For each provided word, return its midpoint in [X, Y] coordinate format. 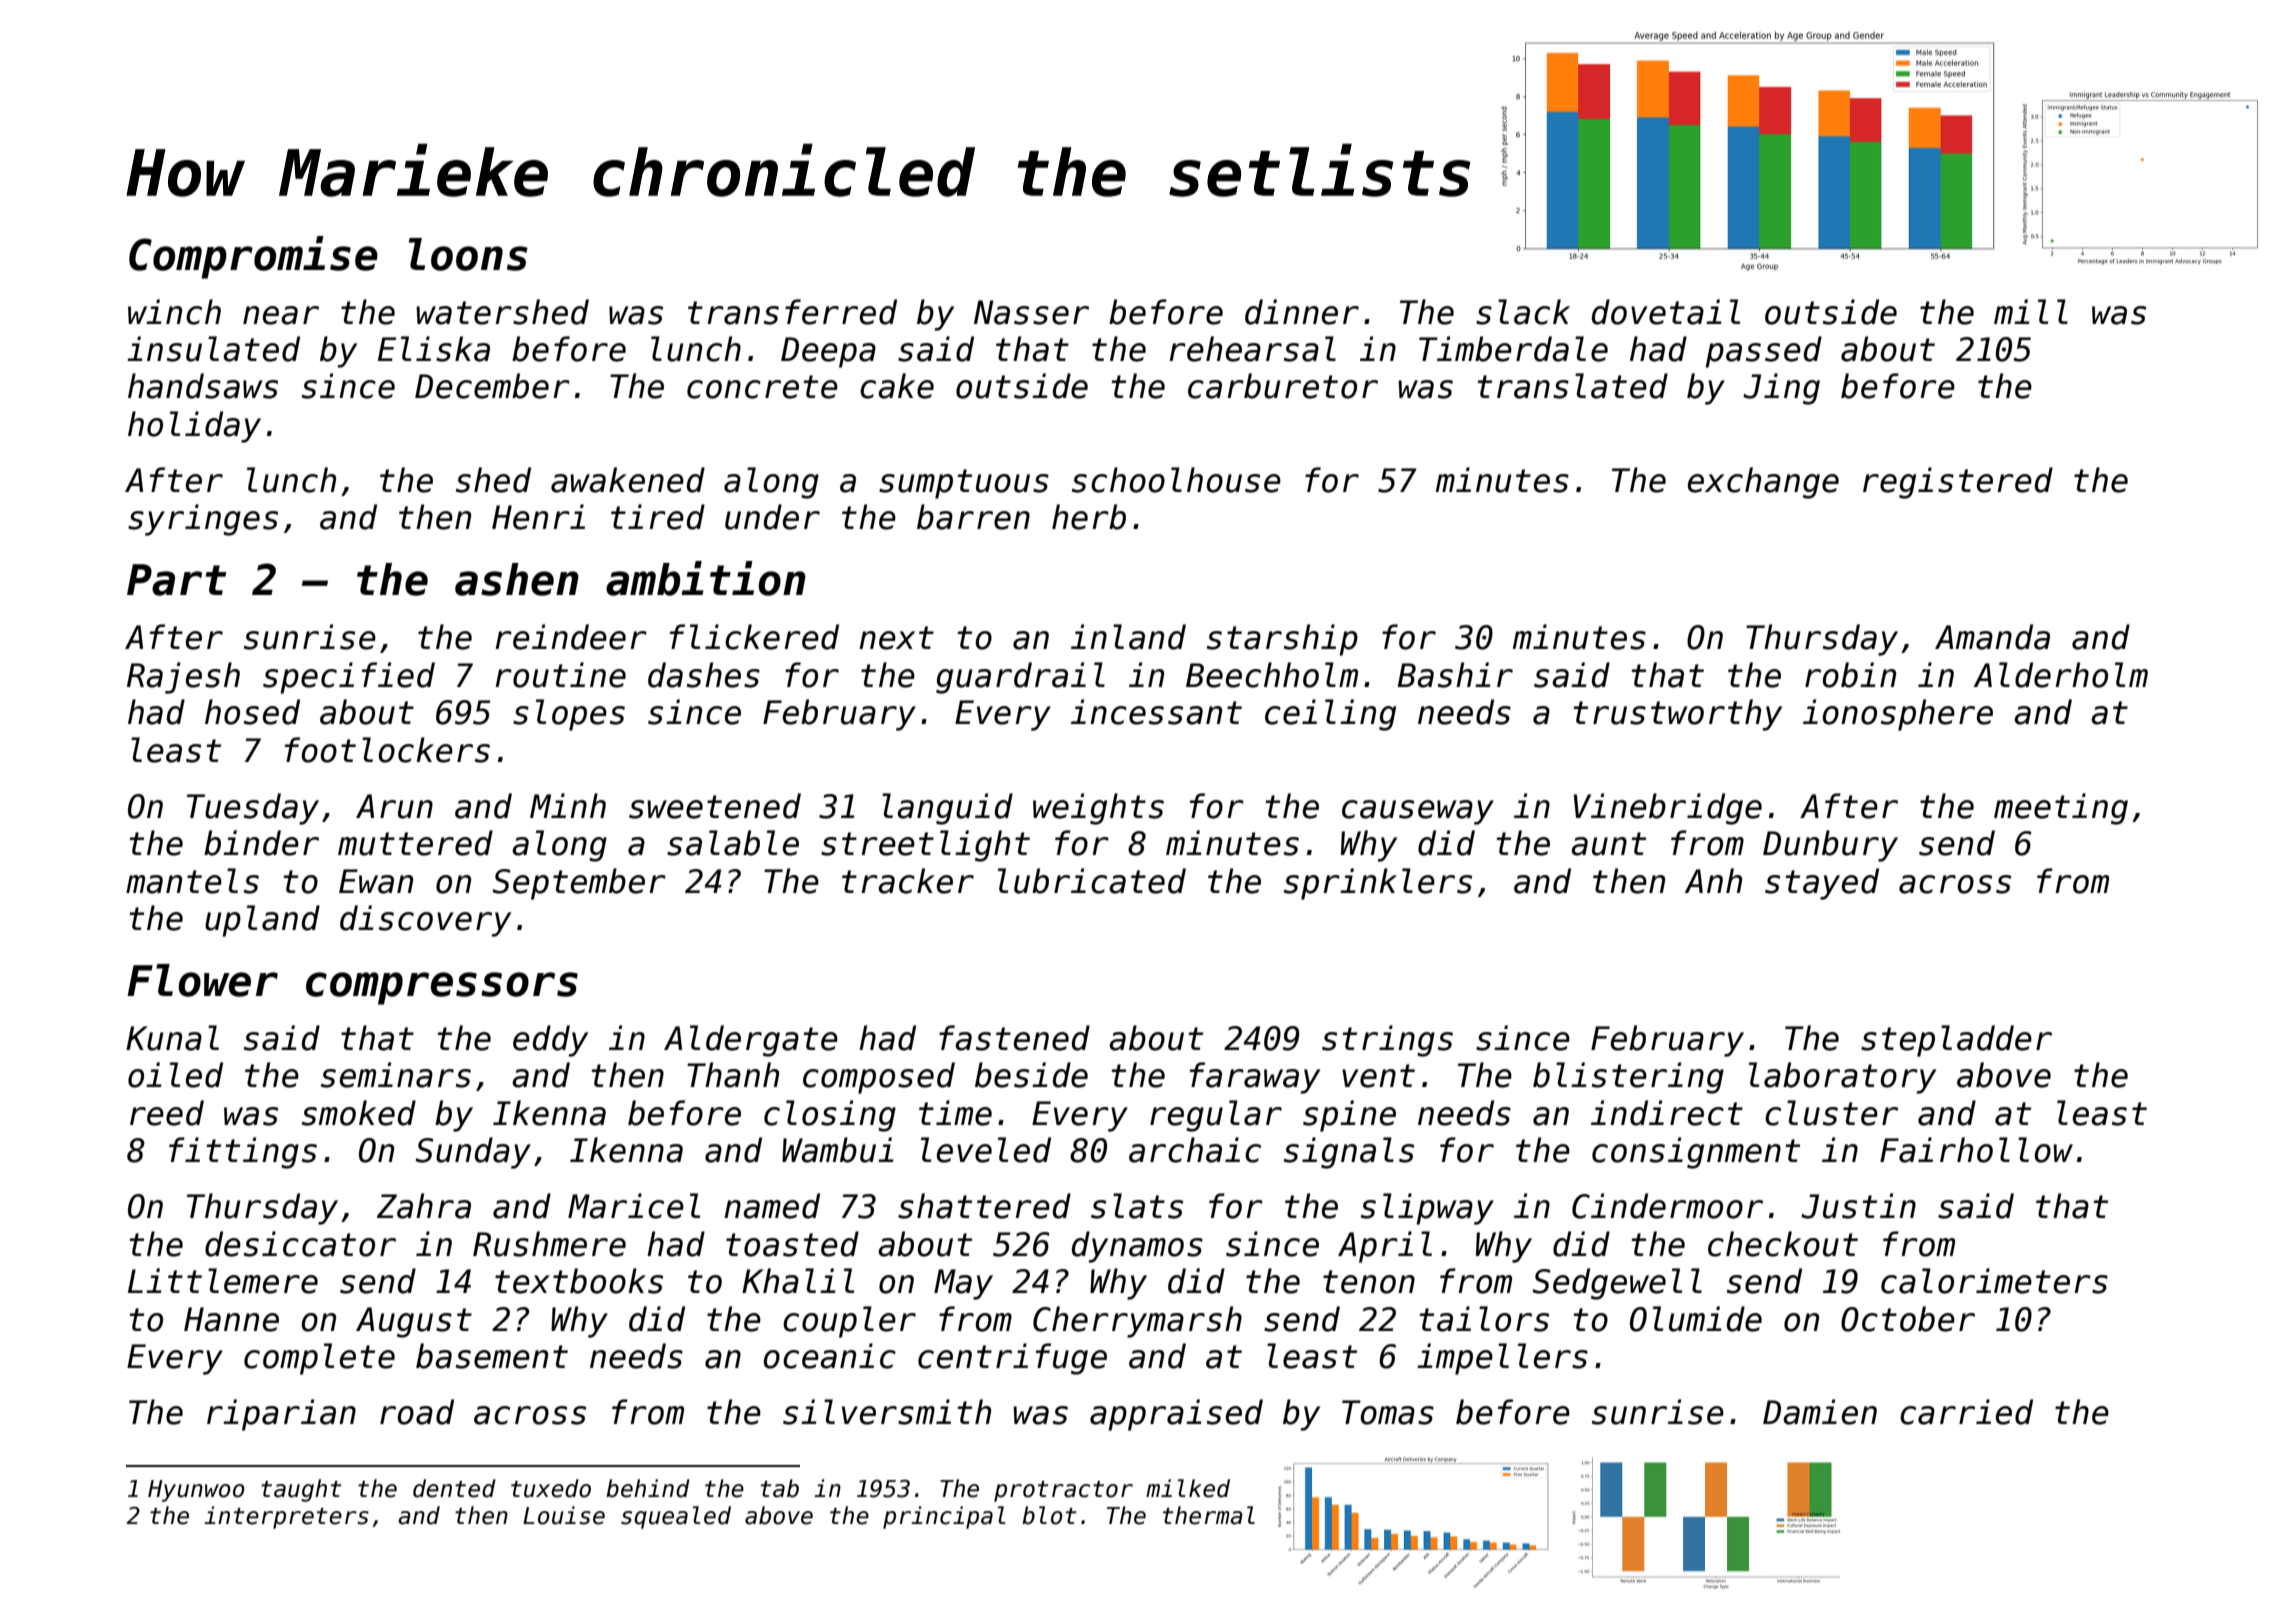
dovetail [1666, 312]
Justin [1858, 1206]
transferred [792, 312]
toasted [792, 1244]
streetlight [925, 846]
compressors [442, 988]
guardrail [1020, 678]
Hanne [231, 1319]
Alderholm [2061, 675]
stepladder [1956, 1041]
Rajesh [183, 678]
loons [468, 254]
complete [319, 1359]
